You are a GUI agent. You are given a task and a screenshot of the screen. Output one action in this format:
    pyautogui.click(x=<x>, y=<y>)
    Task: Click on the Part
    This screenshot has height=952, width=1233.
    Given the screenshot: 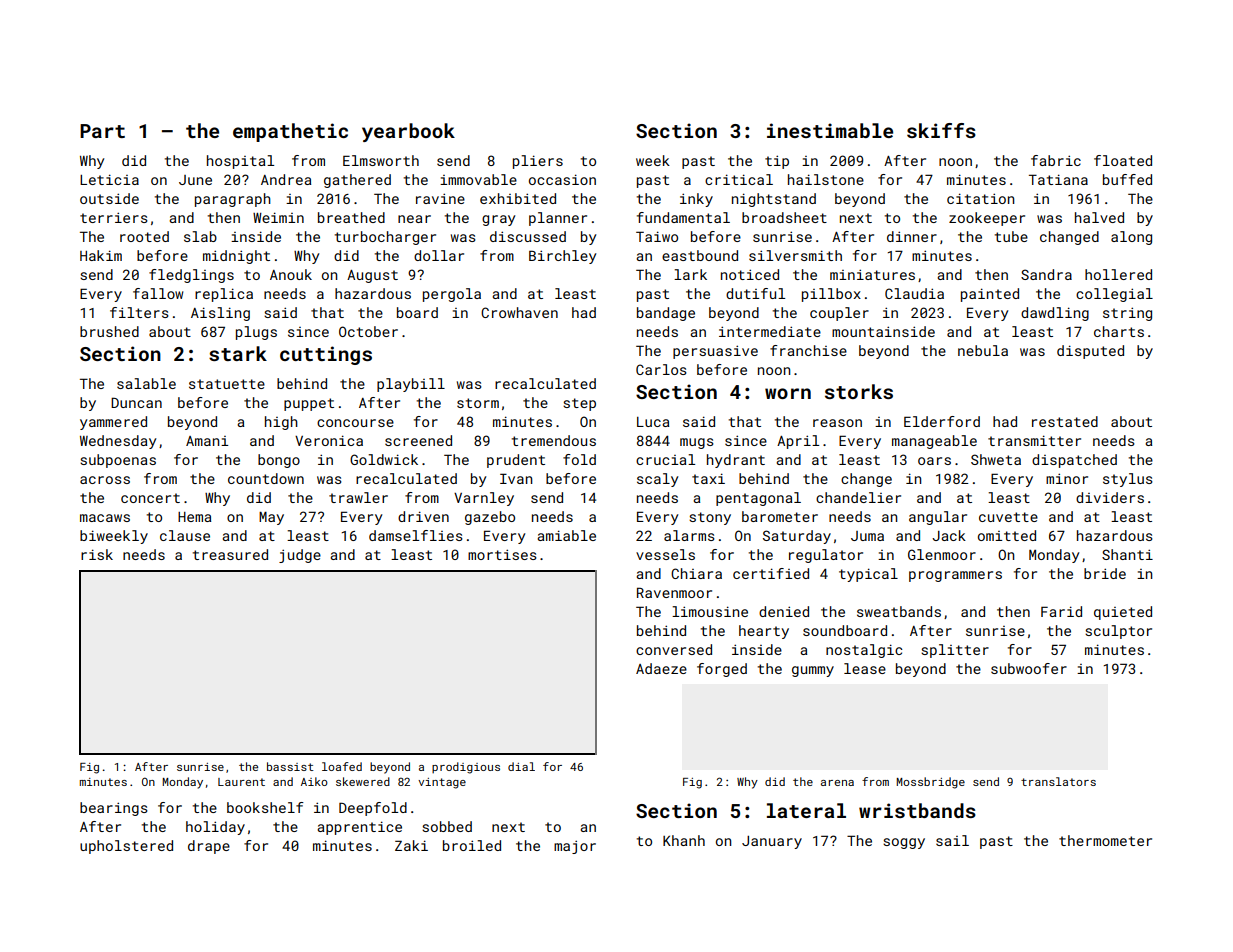 What is the action you would take?
    pyautogui.click(x=102, y=131)
